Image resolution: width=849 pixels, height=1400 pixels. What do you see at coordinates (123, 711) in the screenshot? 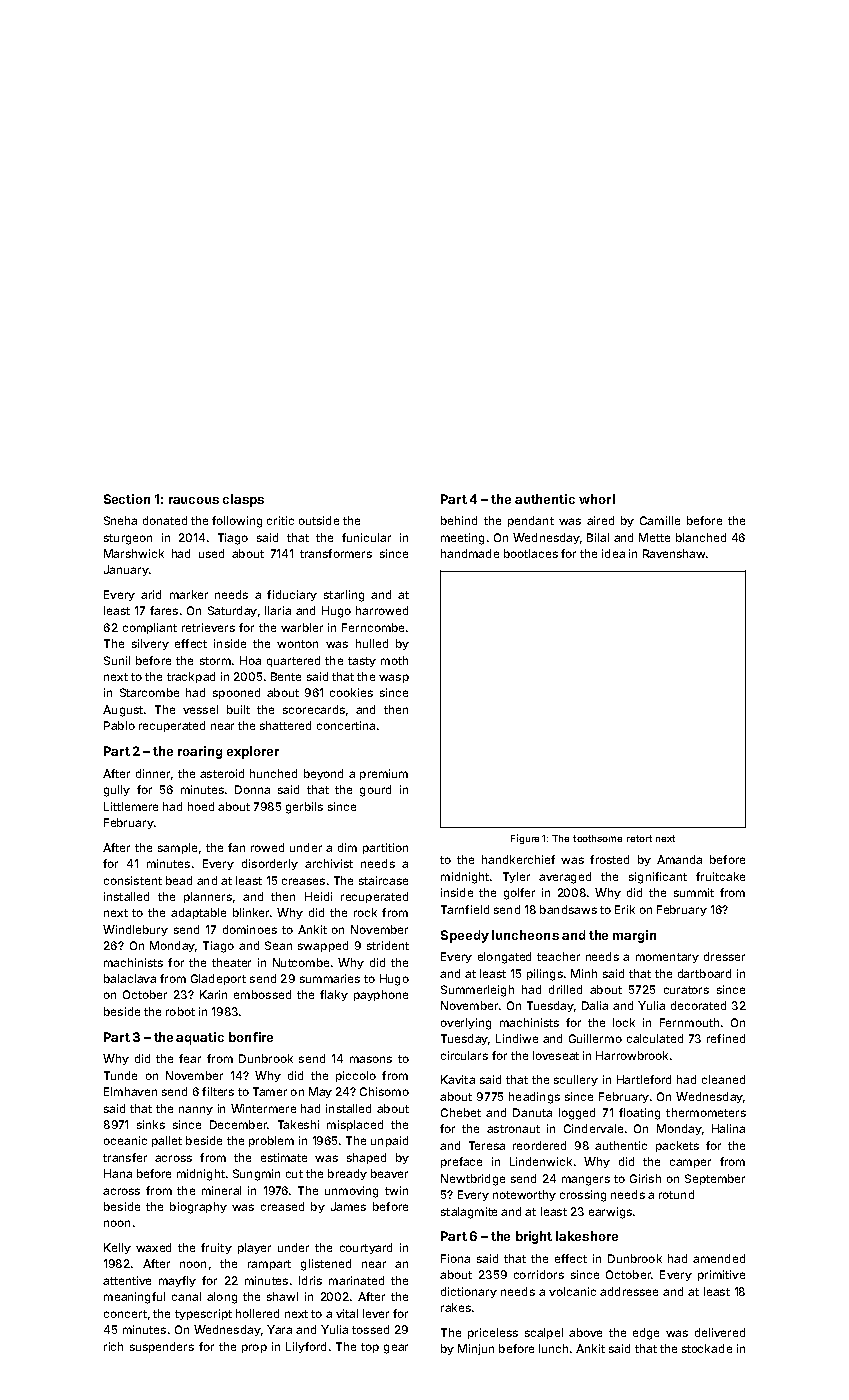
I see `August` at bounding box center [123, 711].
